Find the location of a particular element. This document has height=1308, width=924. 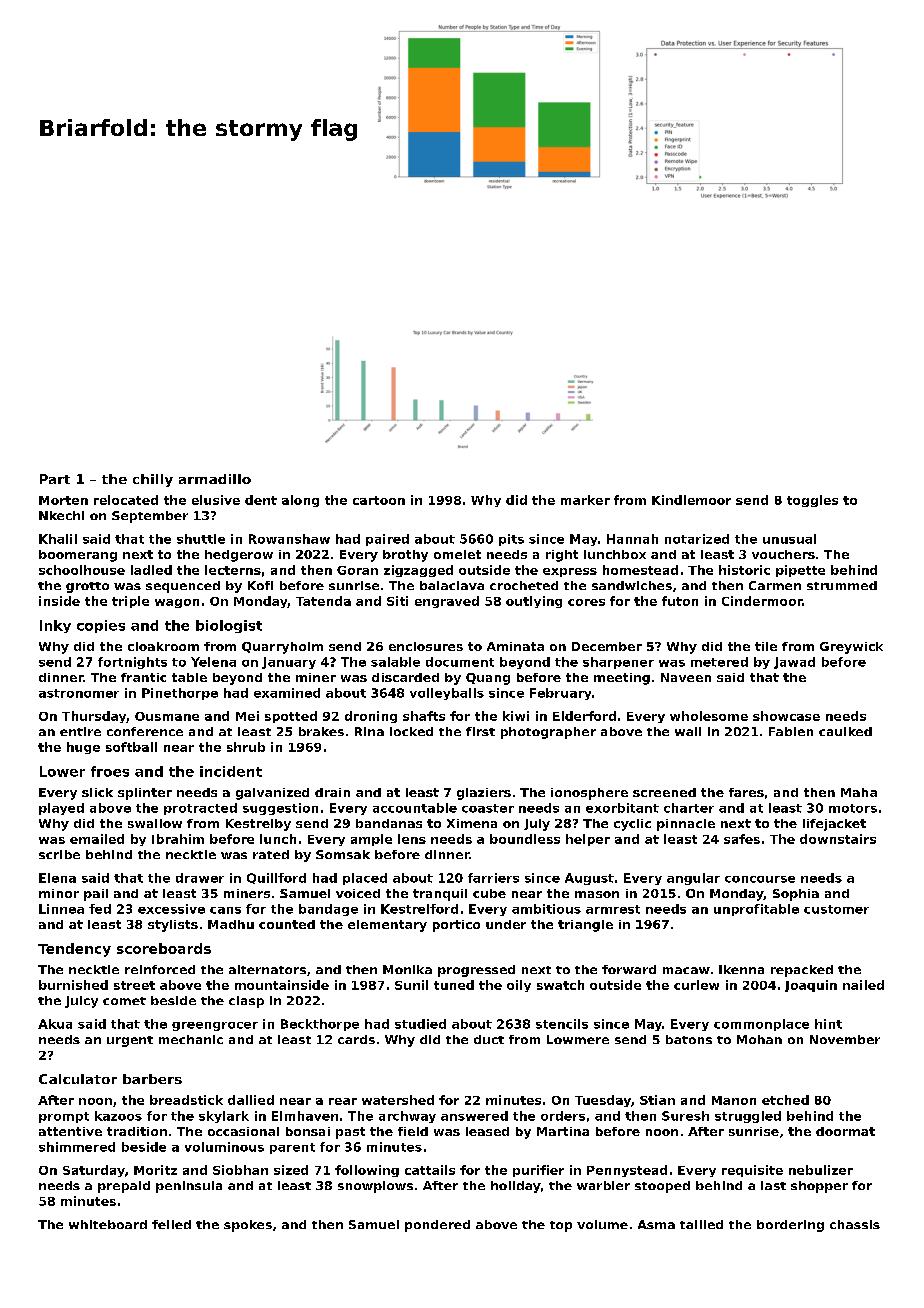

discarded is located at coordinates (405, 677).
